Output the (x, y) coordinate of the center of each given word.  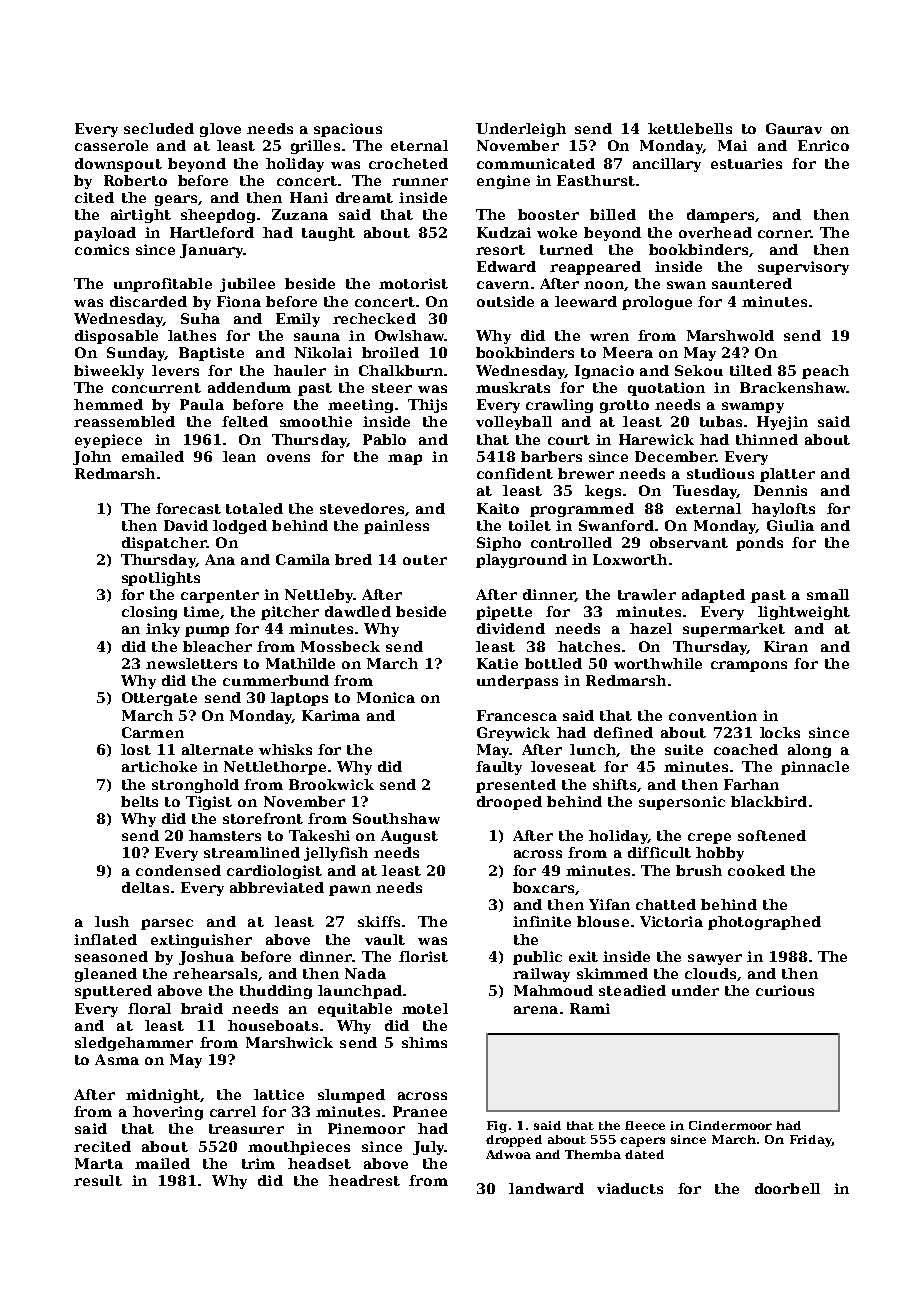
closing (149, 613)
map (405, 459)
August (409, 837)
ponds (759, 544)
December (675, 456)
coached (746, 749)
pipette (504, 613)
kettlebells (690, 128)
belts (139, 801)
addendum (249, 387)
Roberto (135, 180)
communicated (536, 163)
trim (258, 1163)
